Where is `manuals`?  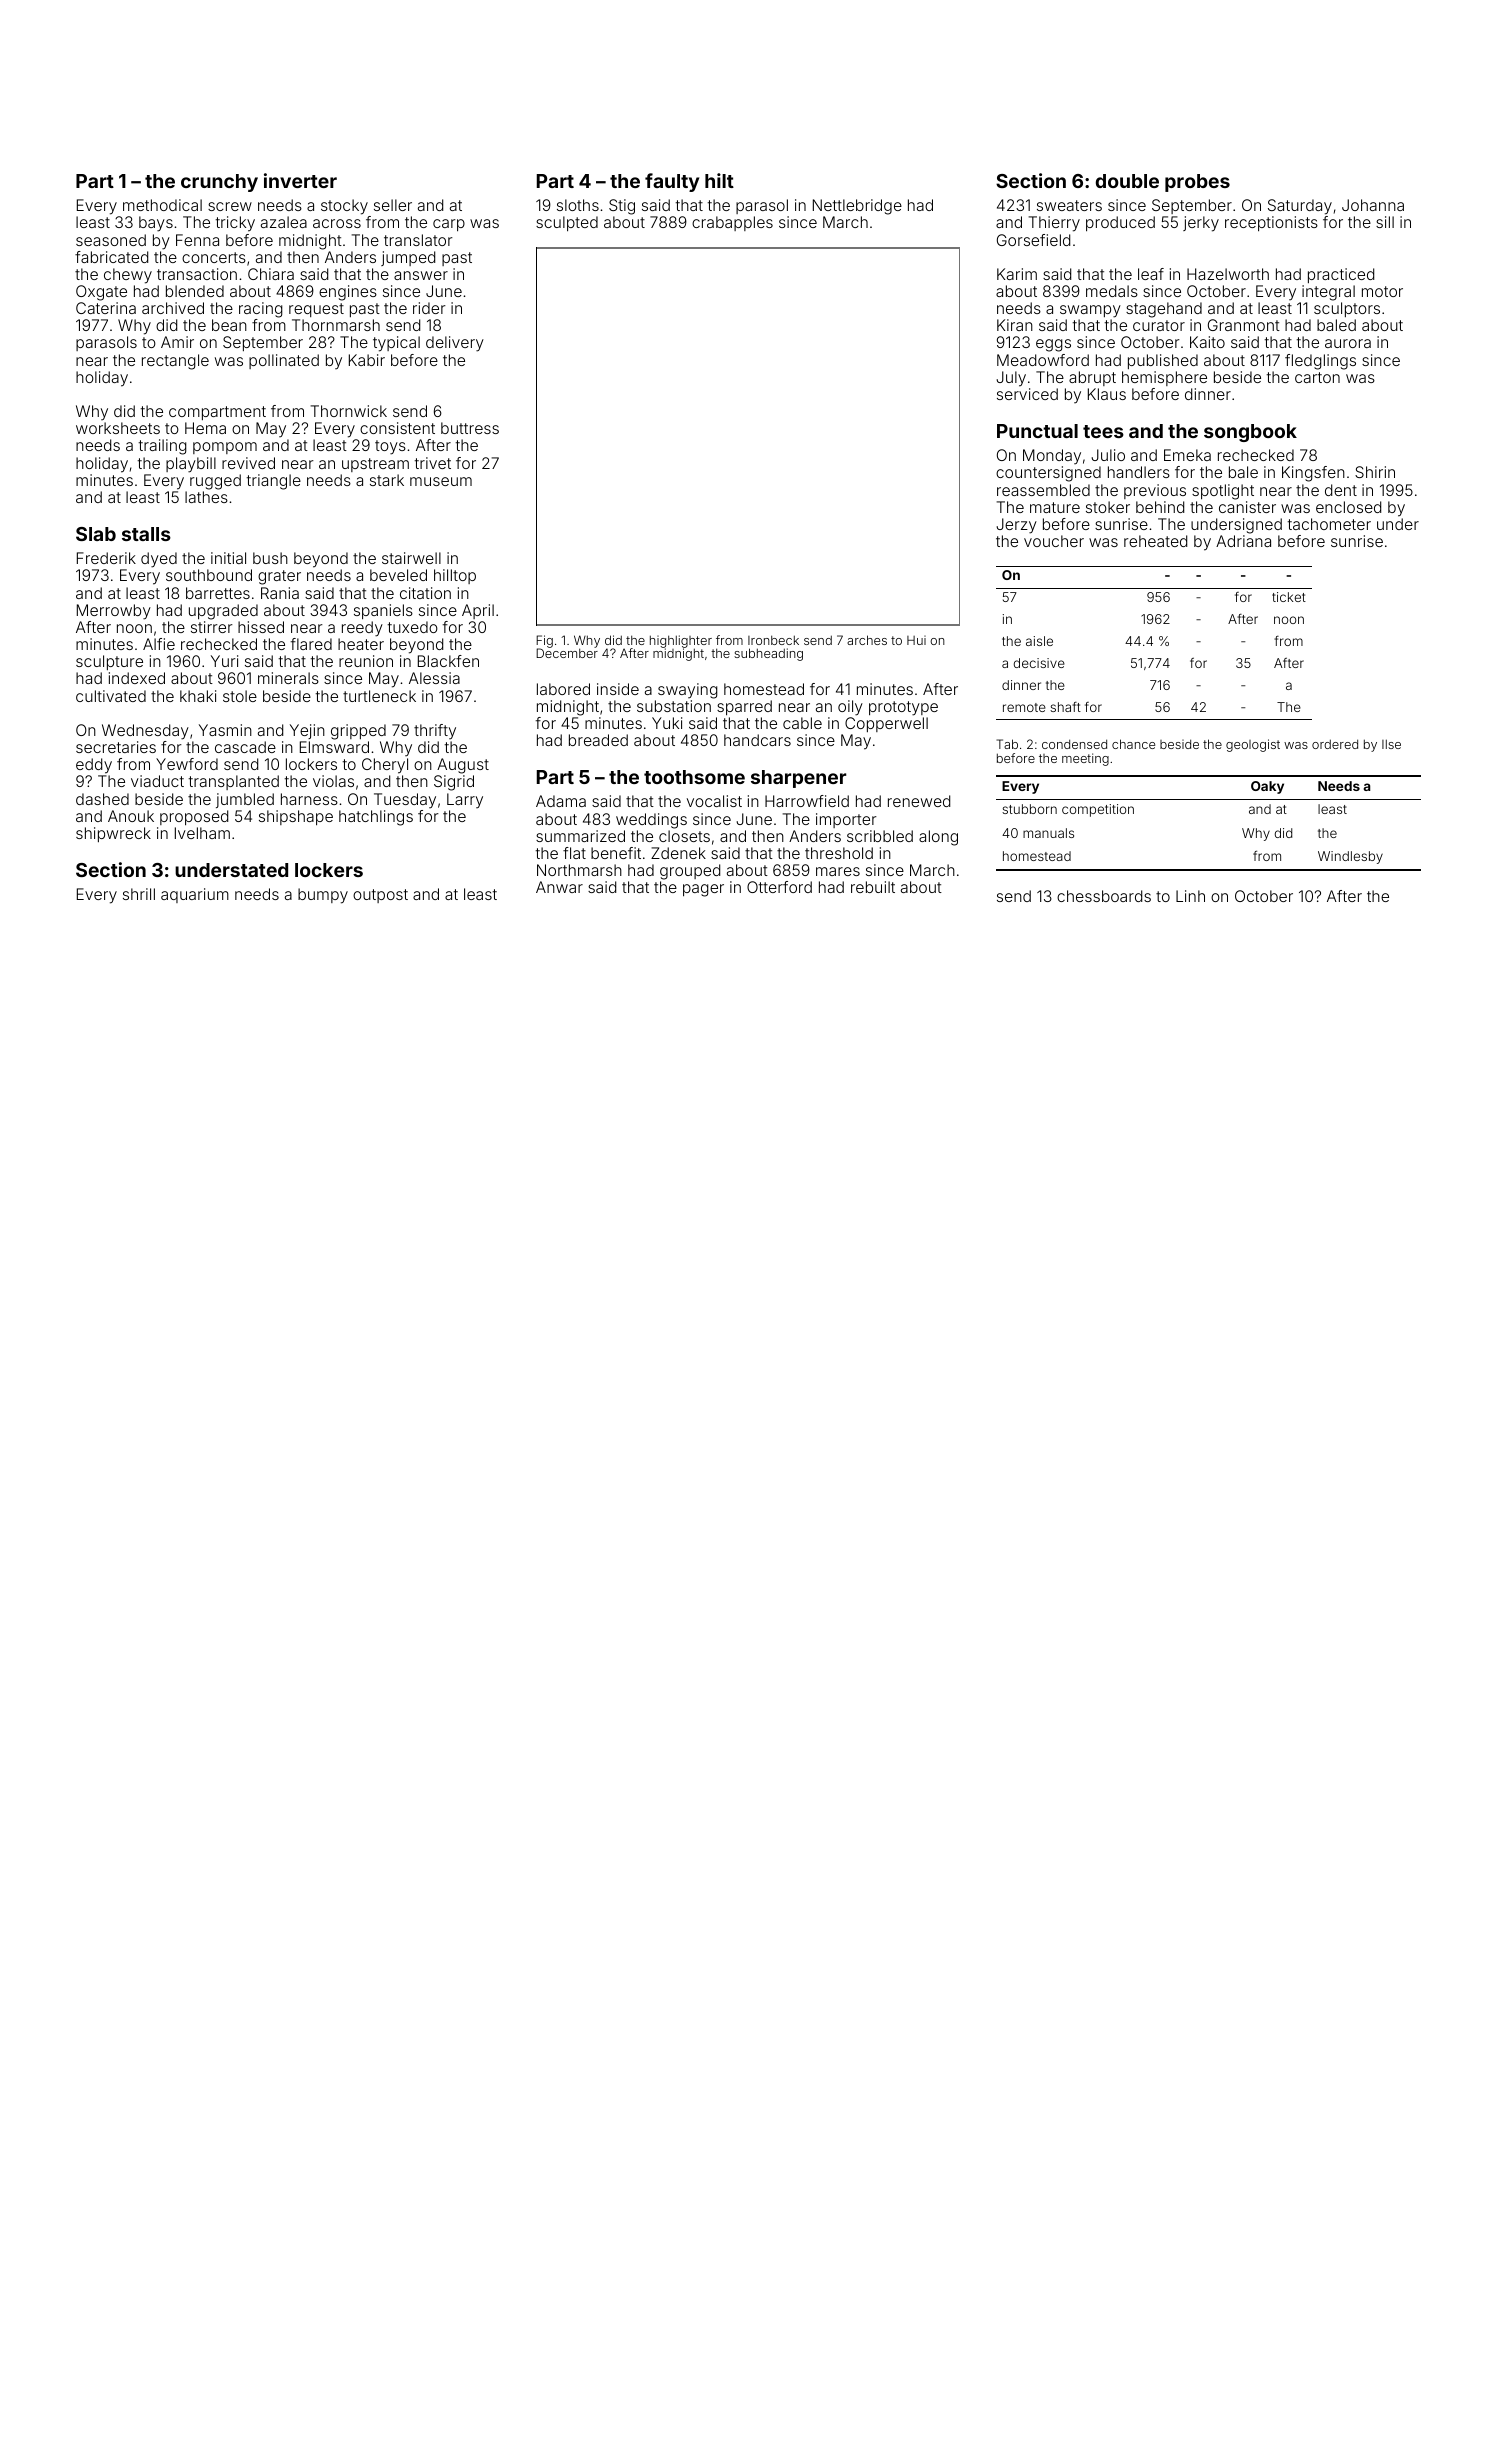 manuals is located at coordinates (1048, 833).
